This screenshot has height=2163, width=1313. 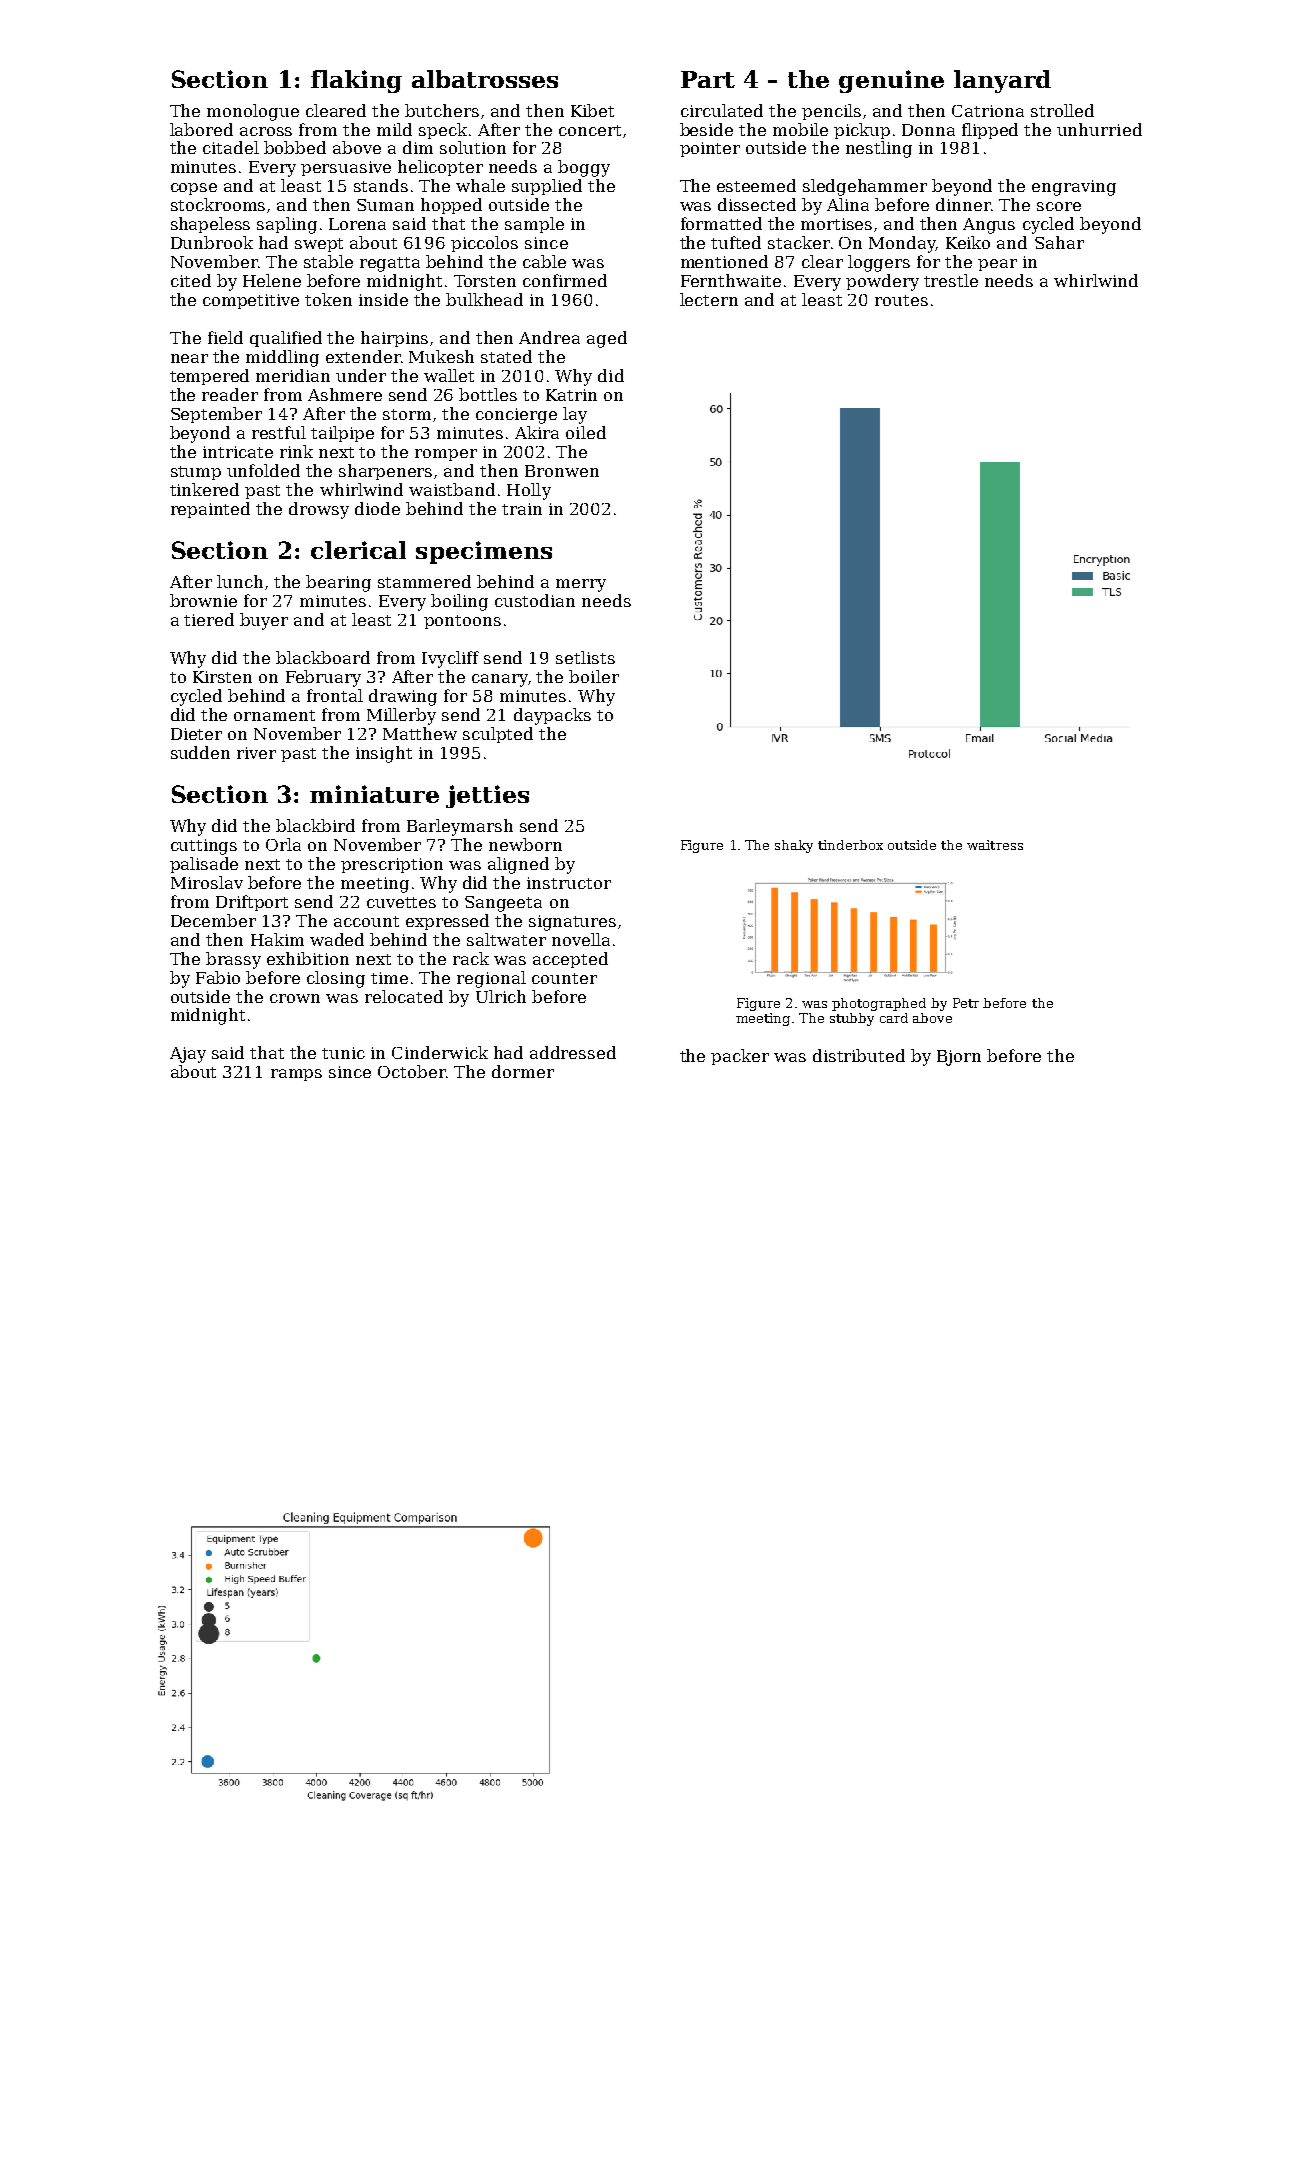 I want to click on tinderbox, so click(x=850, y=845).
